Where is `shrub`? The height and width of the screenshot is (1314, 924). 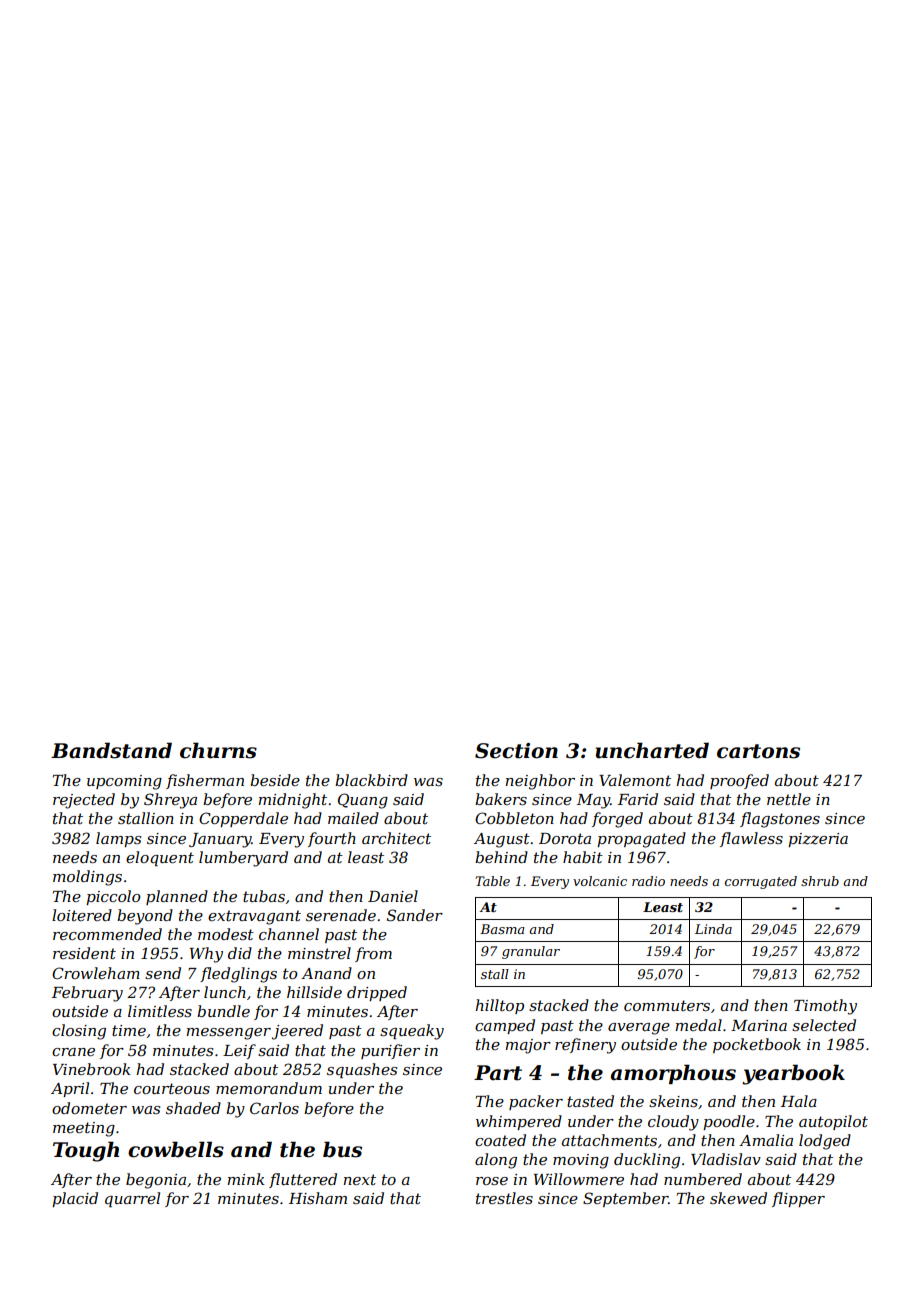
shrub is located at coordinates (820, 881).
